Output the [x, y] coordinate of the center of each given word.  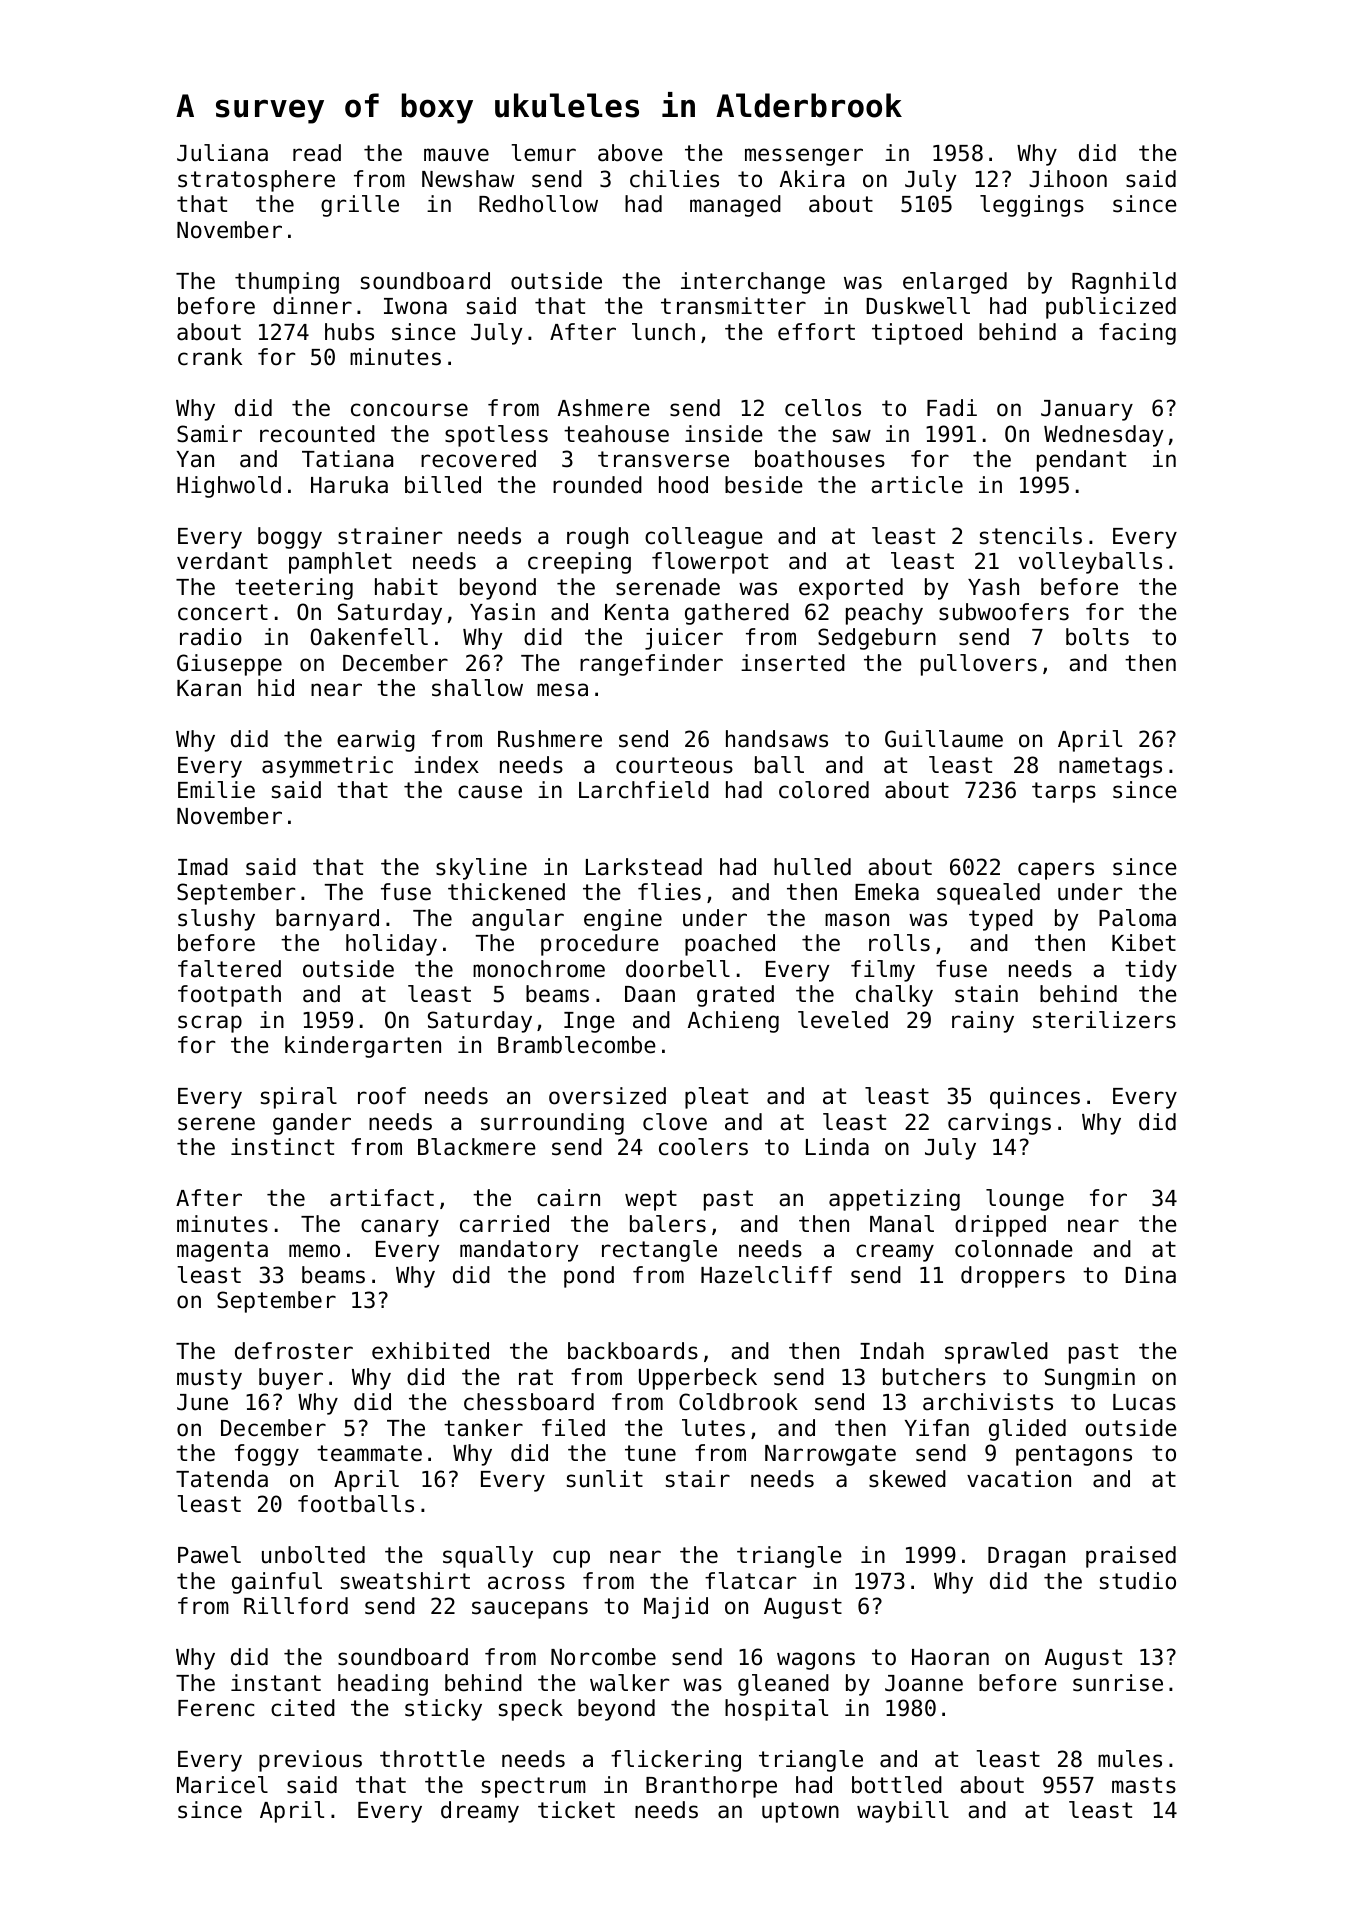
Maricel [222, 1785]
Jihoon [1068, 179]
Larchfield [644, 790]
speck [531, 1710]
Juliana [222, 153]
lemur [543, 153]
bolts [1097, 637]
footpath [229, 996]
